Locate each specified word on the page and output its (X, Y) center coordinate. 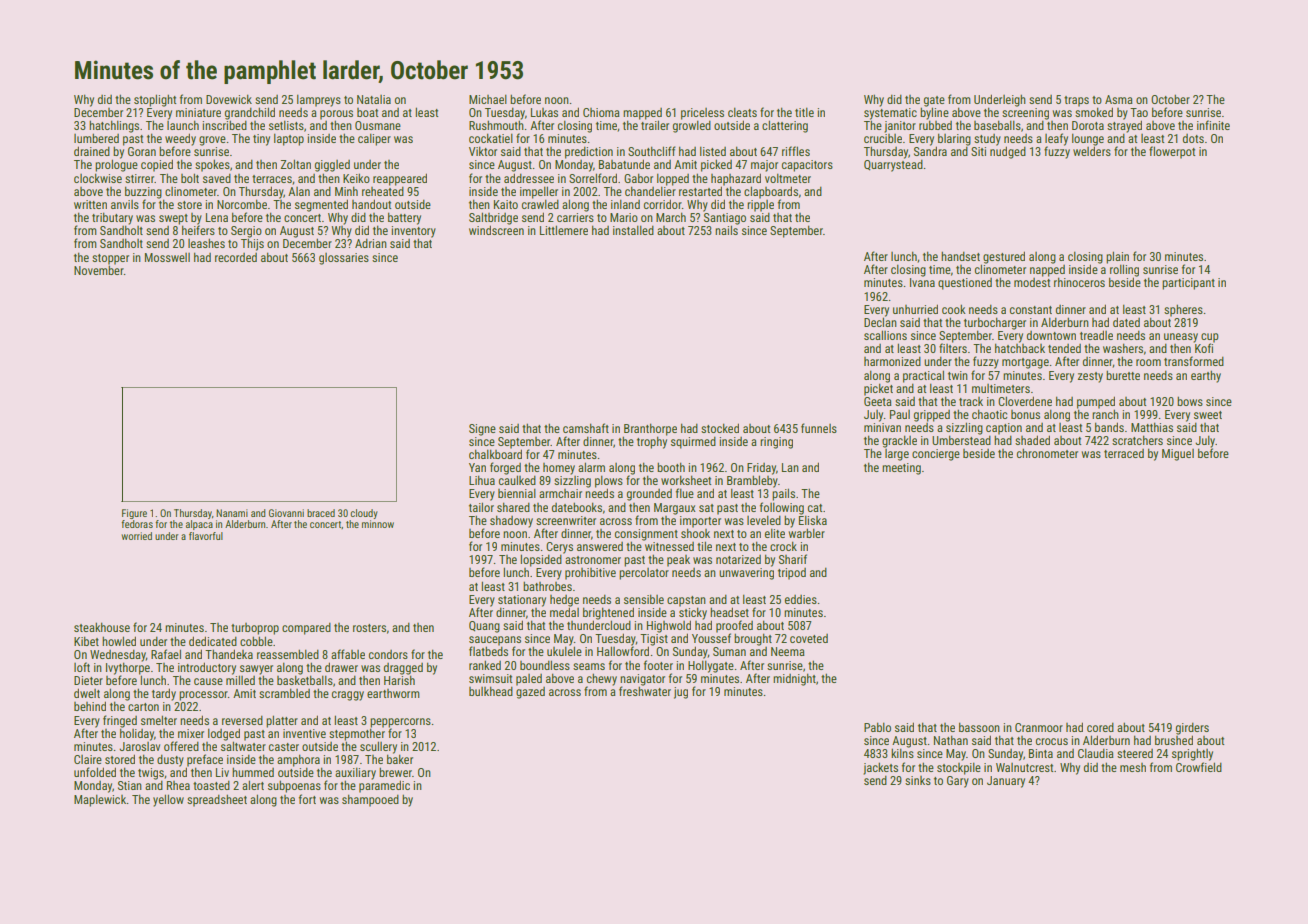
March (671, 217)
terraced (1124, 453)
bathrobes (547, 586)
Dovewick (229, 99)
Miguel (1178, 455)
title (804, 112)
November (99, 270)
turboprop (255, 629)
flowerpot (1172, 152)
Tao (1139, 112)
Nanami (232, 513)
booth (671, 467)
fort (307, 799)
